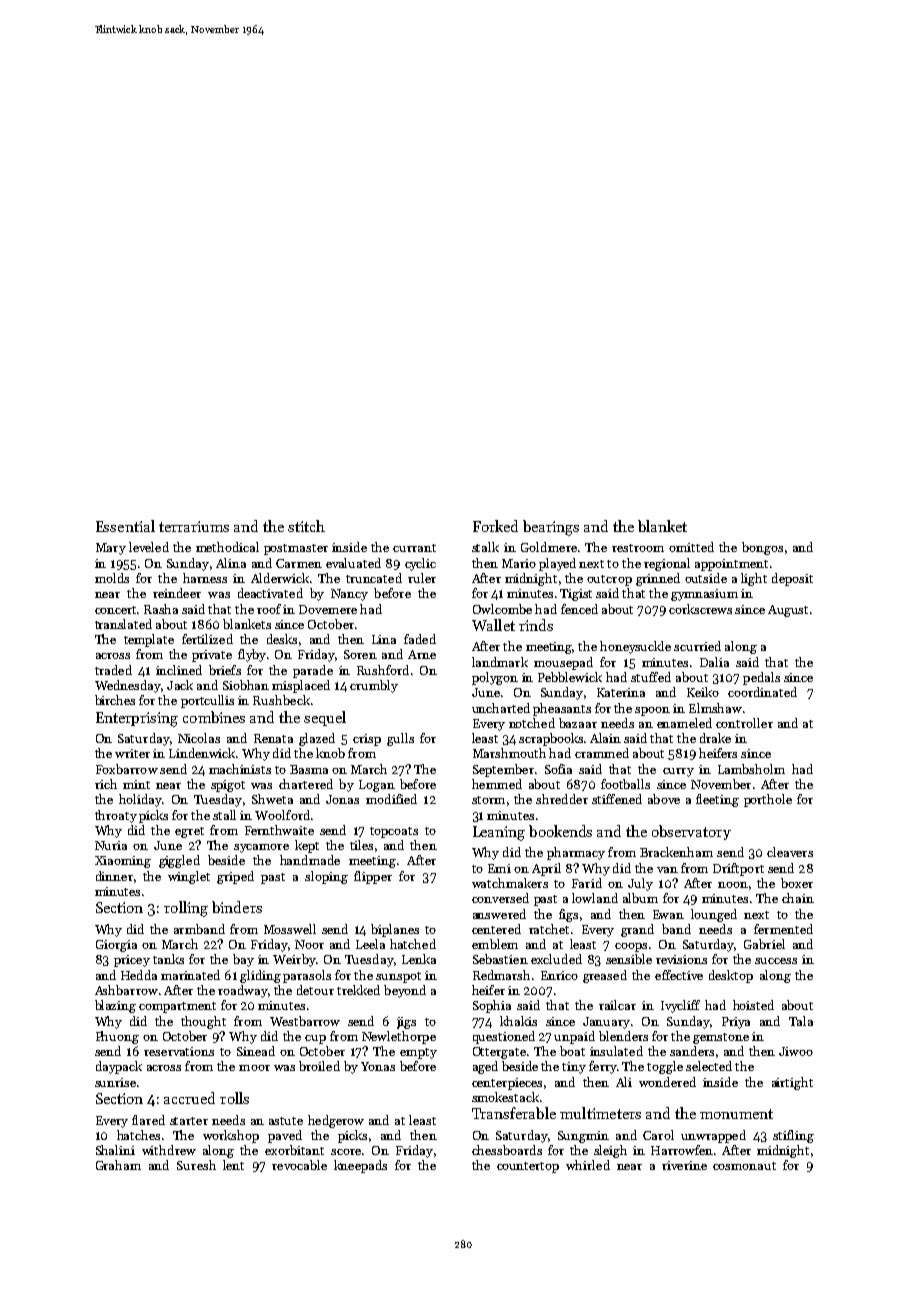 The height and width of the screenshot is (1316, 908). I want to click on observatory, so click(691, 832).
